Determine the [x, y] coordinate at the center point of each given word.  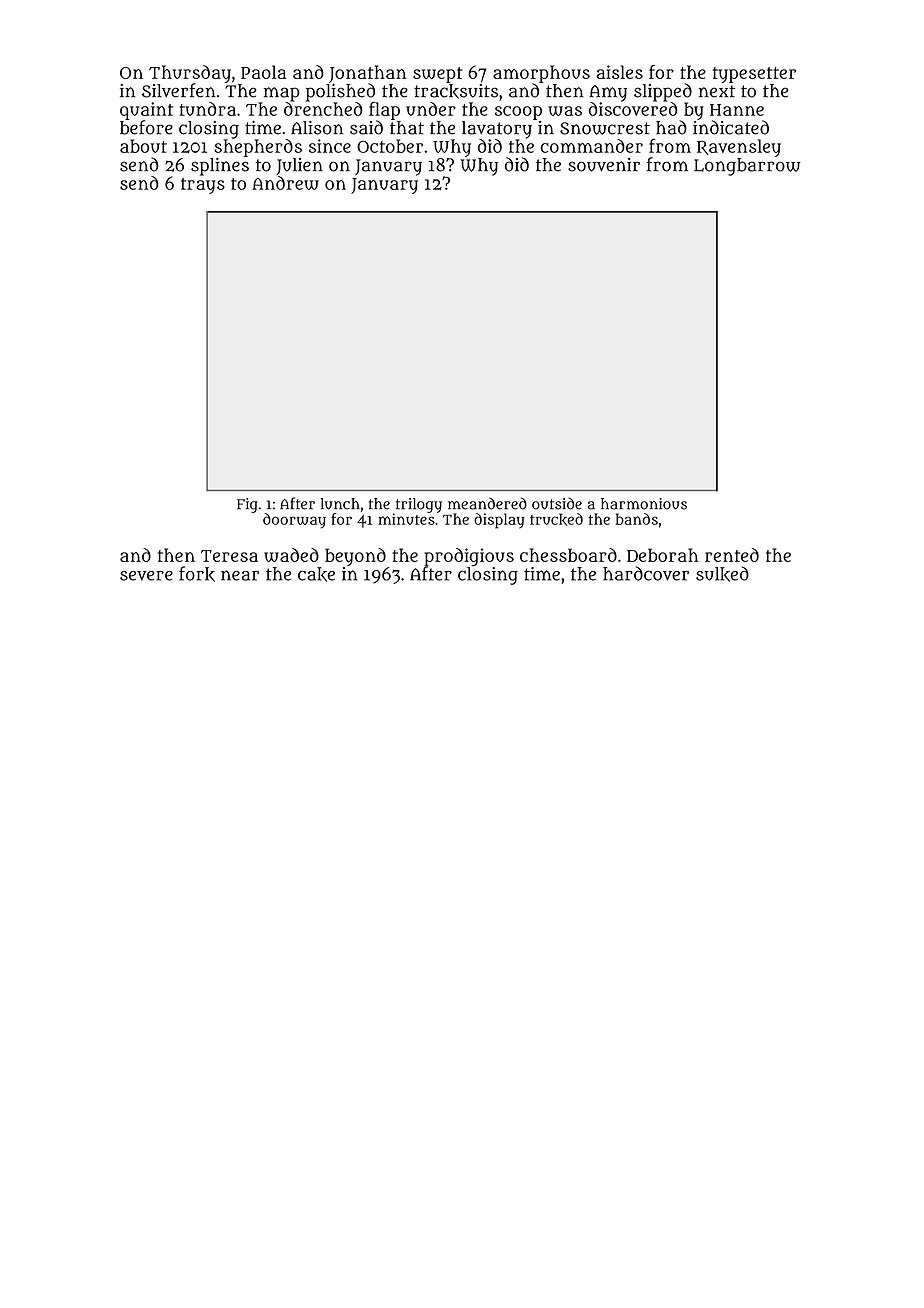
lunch [340, 504]
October [390, 146]
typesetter [754, 75]
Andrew [285, 183]
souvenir [604, 165]
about [143, 146]
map [282, 94]
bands [637, 519]
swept [438, 75]
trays [203, 186]
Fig [247, 505]
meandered [487, 503]
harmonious [644, 504]
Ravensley [739, 148]
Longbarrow [747, 167]
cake [316, 574]
